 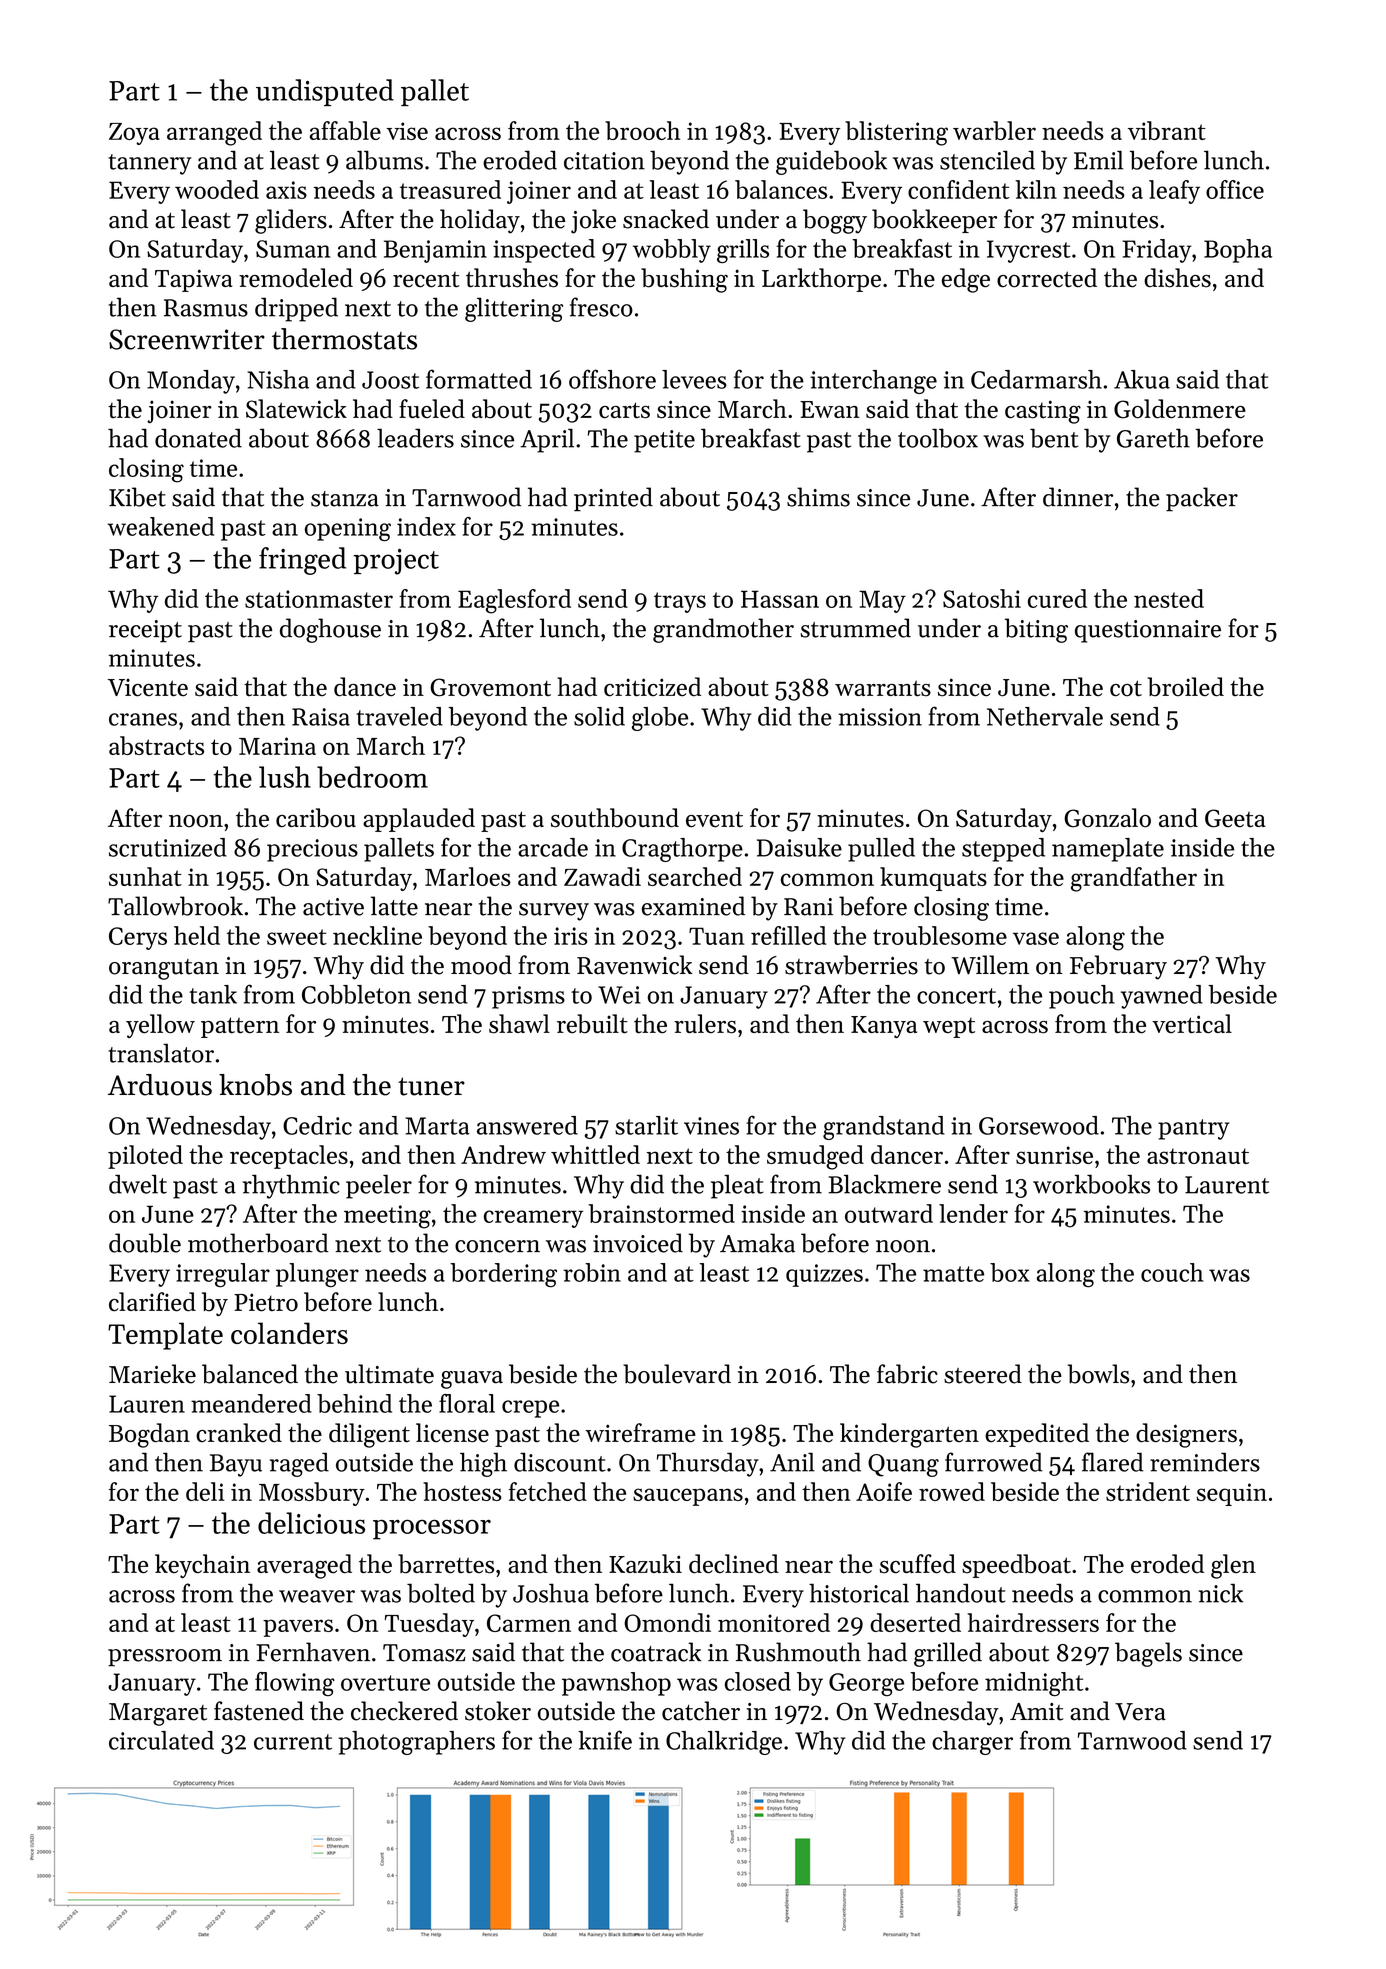 I want to click on Grovemont, so click(x=490, y=687).
